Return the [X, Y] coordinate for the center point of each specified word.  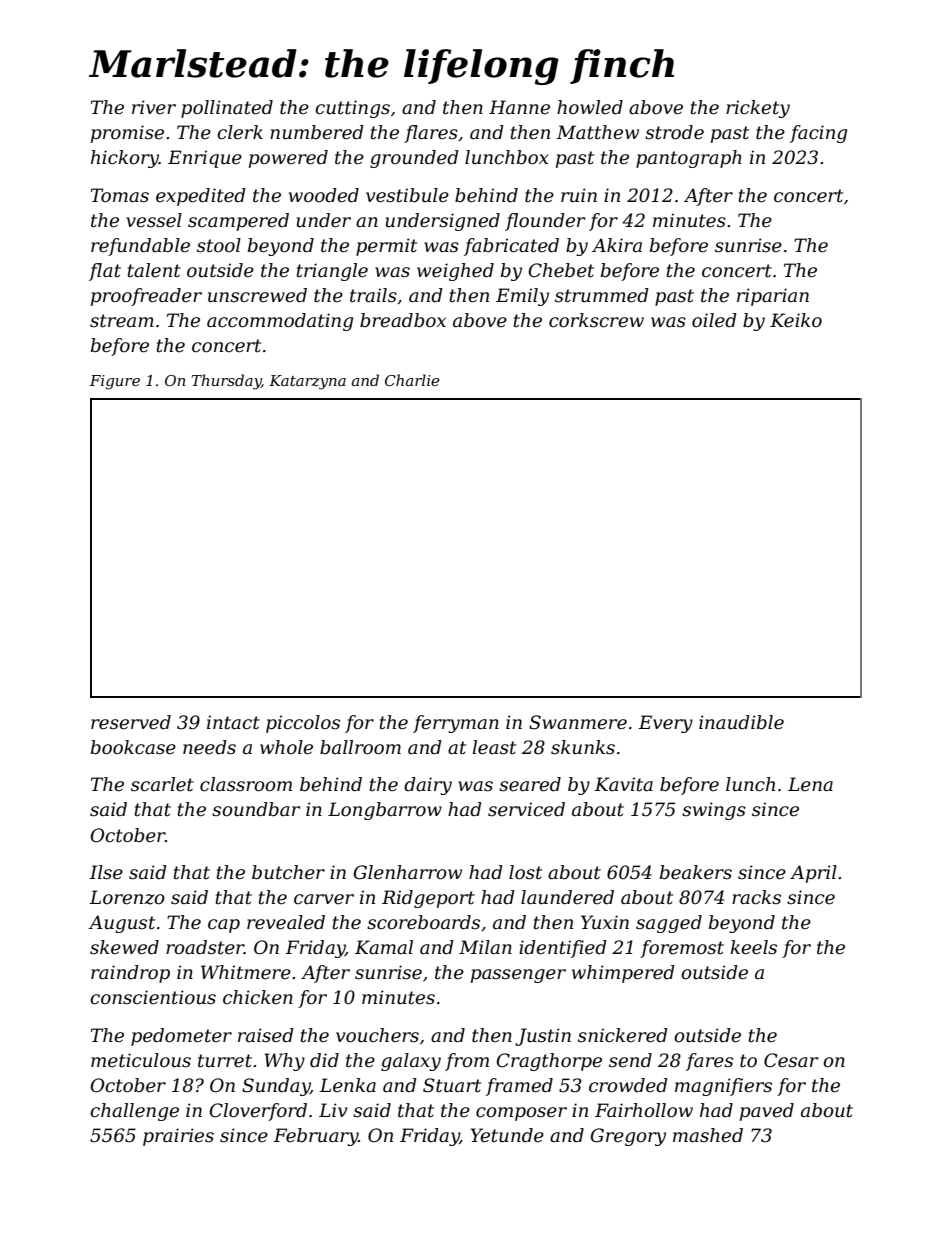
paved [767, 1112]
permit [386, 247]
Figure [115, 382]
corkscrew [596, 320]
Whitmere [246, 972]
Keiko [796, 320]
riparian [773, 297]
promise [127, 134]
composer [521, 1114]
